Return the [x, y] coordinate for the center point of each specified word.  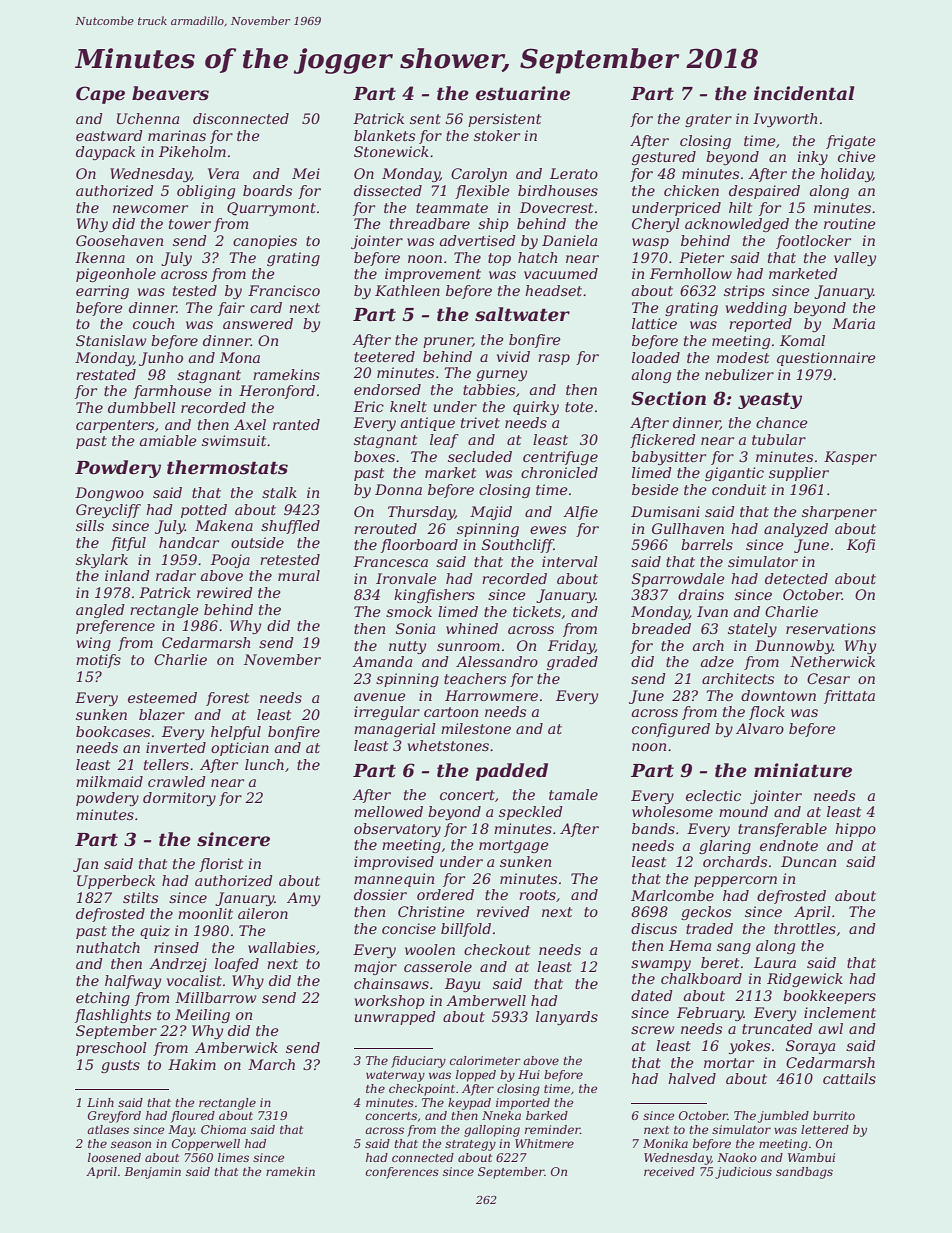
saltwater [522, 314]
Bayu [462, 985]
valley [855, 259]
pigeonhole [116, 275]
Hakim [192, 1064]
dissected [388, 190]
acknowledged [737, 225]
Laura [775, 962]
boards [267, 190]
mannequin [394, 880]
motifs [98, 661]
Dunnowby [794, 647]
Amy [303, 899]
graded [572, 663]
